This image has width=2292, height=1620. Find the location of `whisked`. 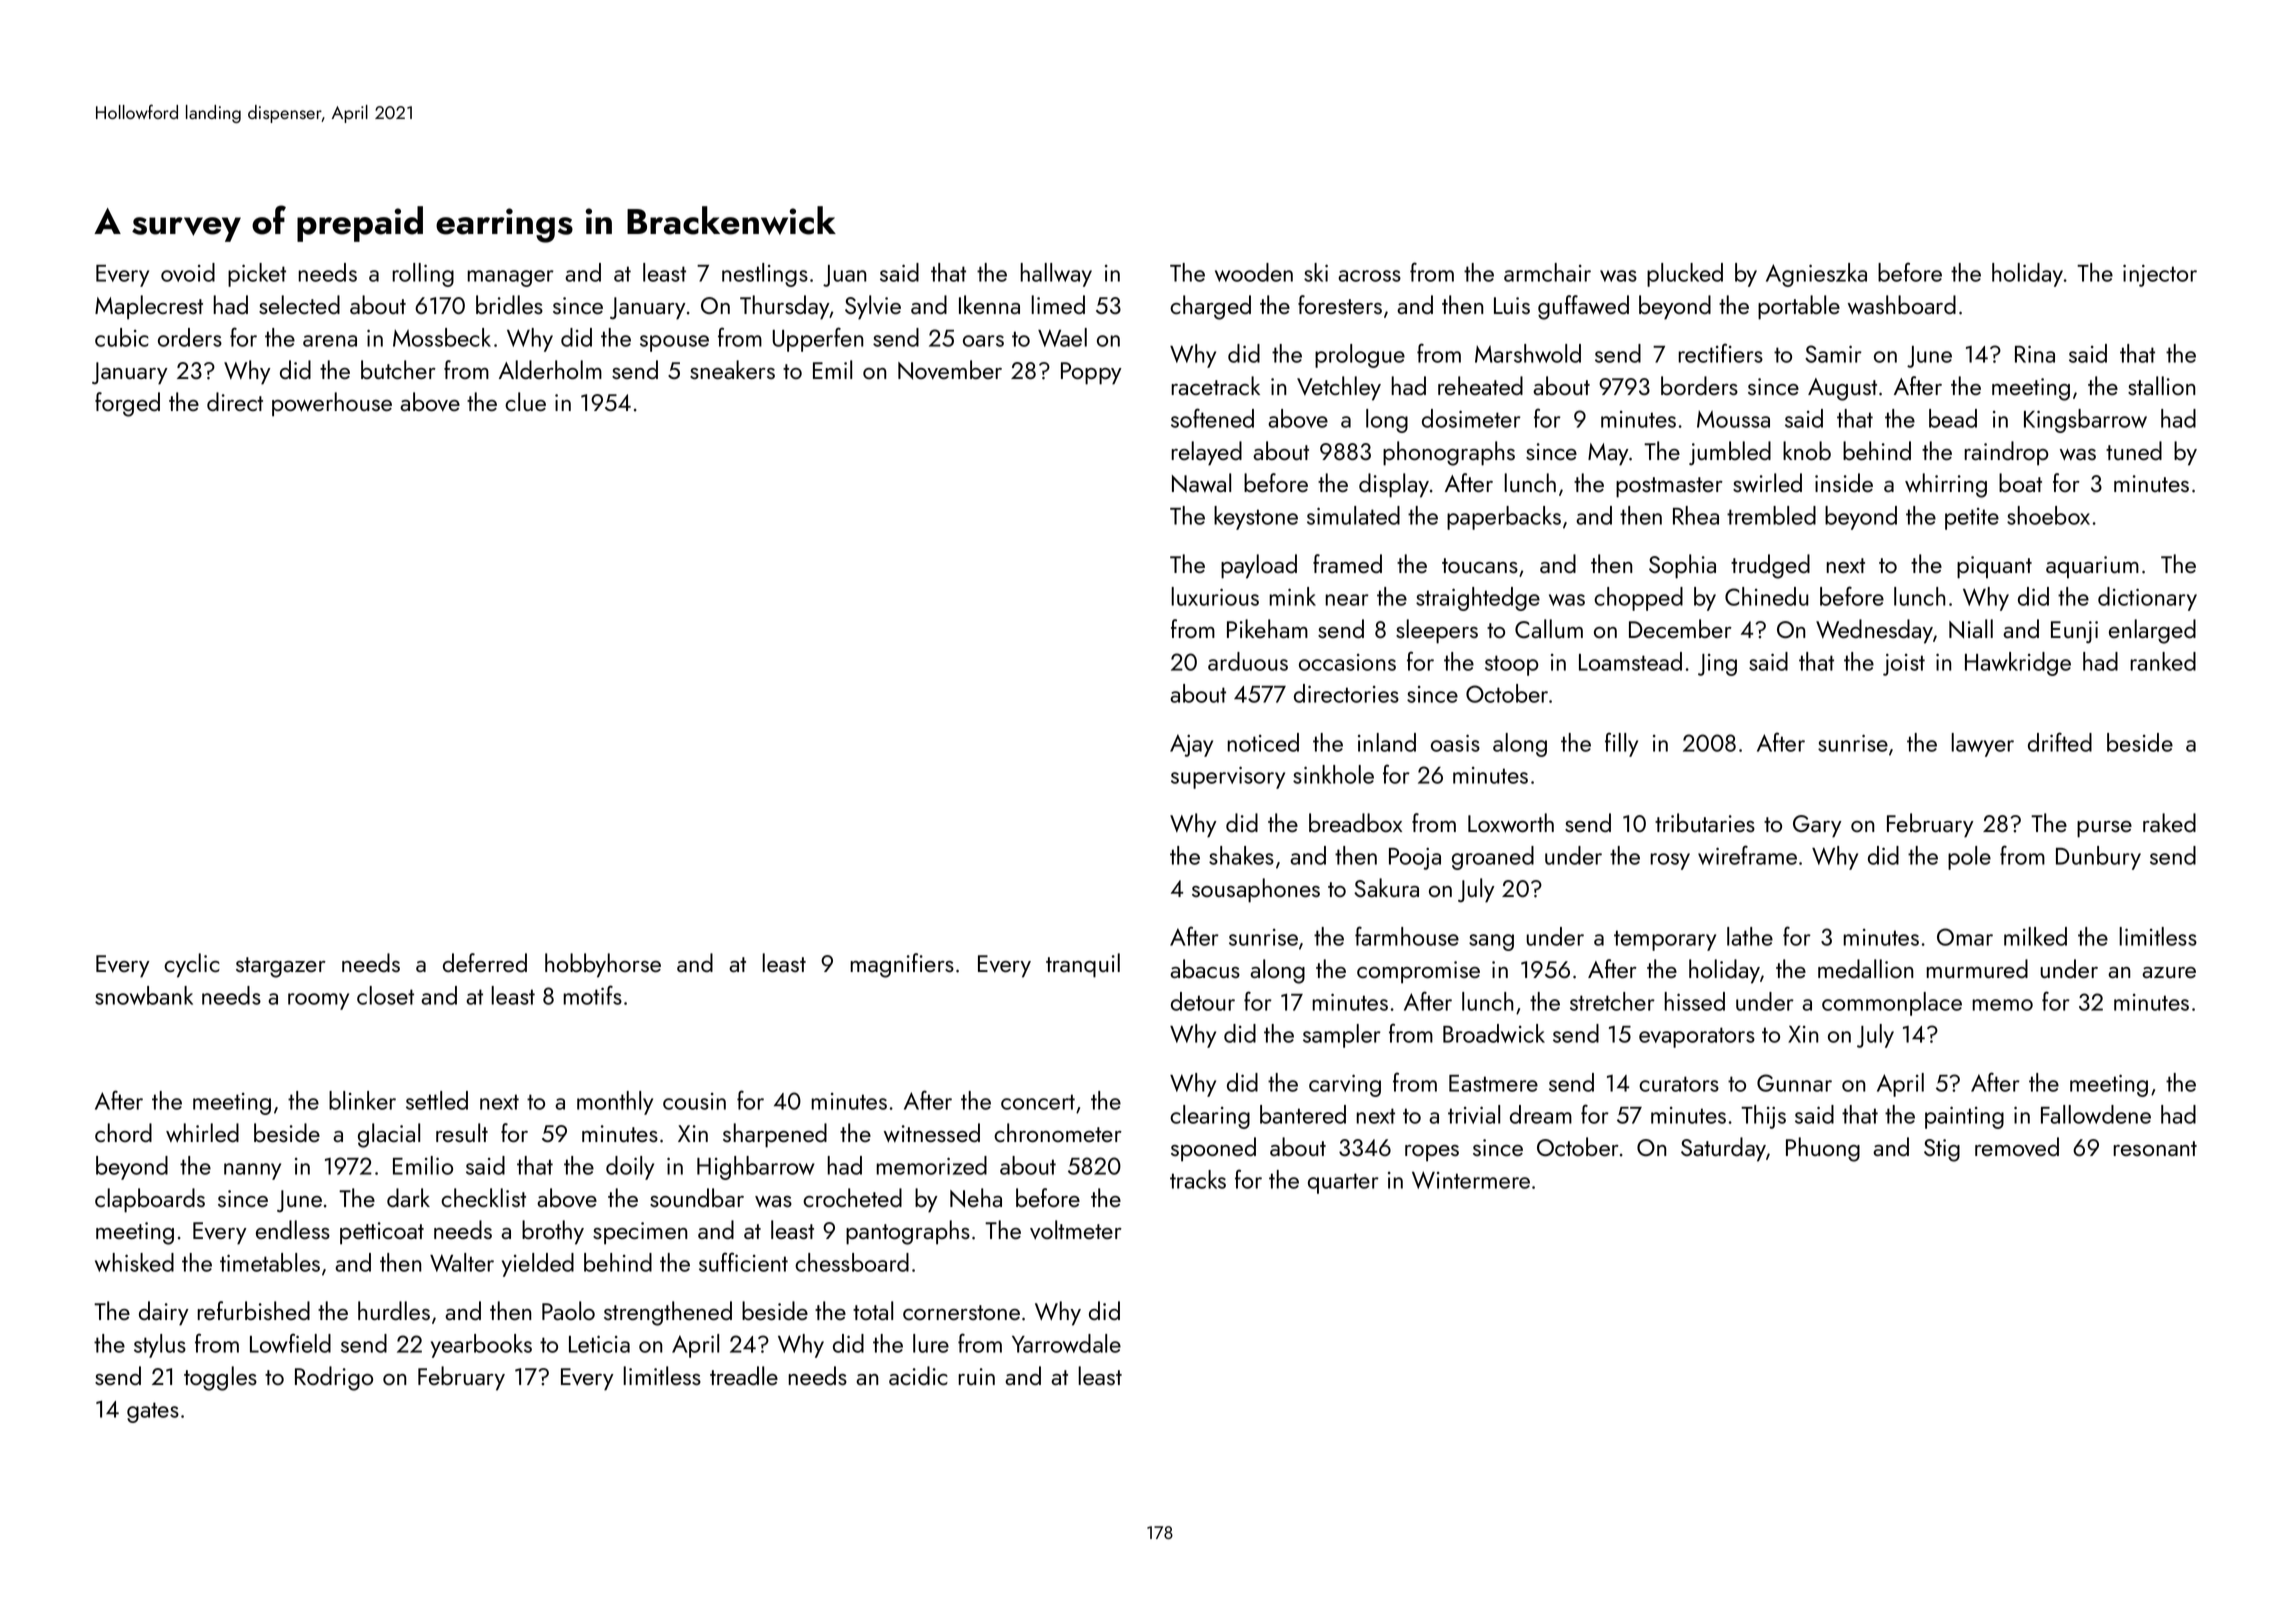

whisked is located at coordinates (134, 1262).
